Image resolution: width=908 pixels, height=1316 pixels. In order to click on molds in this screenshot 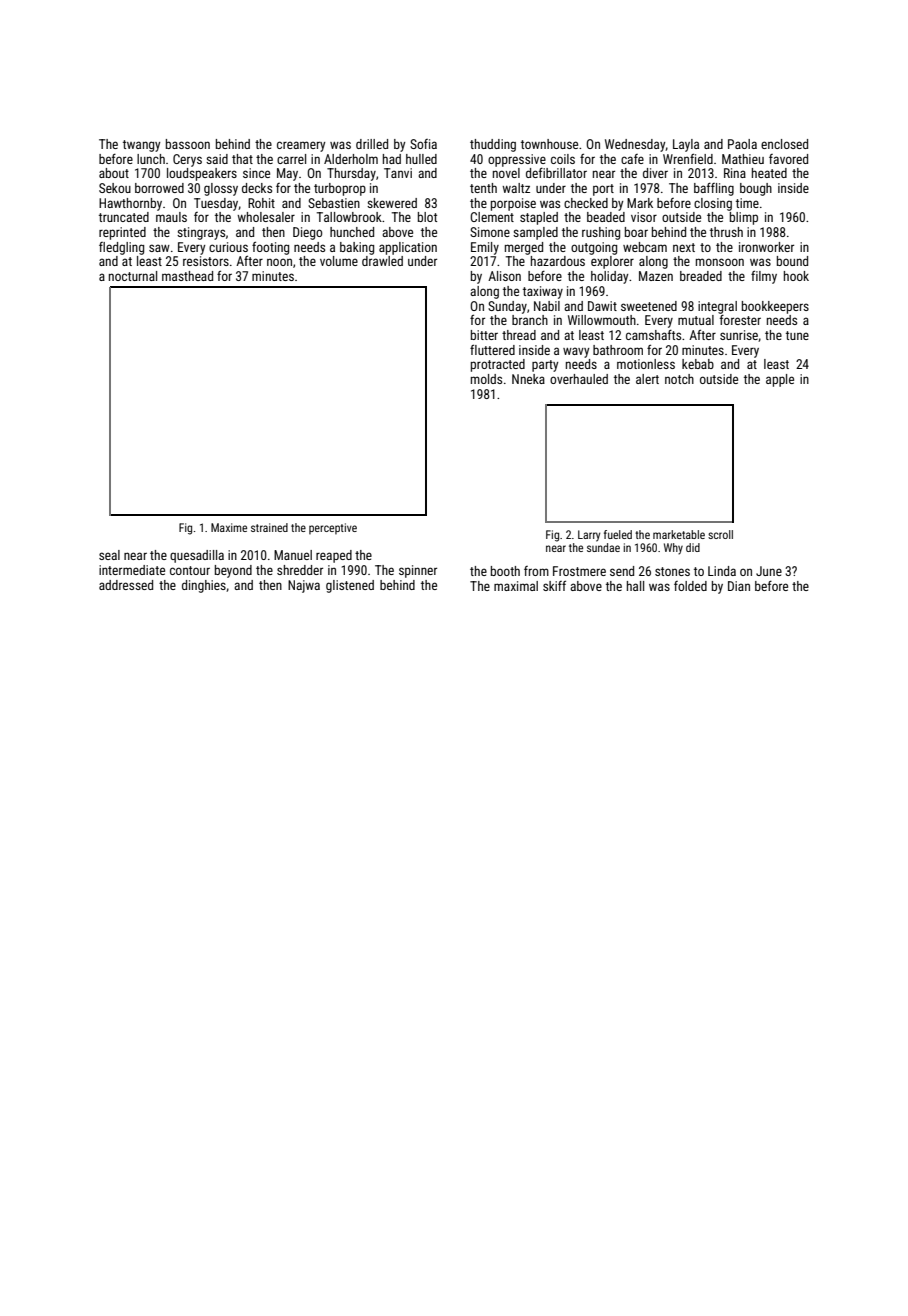, I will do `click(486, 379)`.
